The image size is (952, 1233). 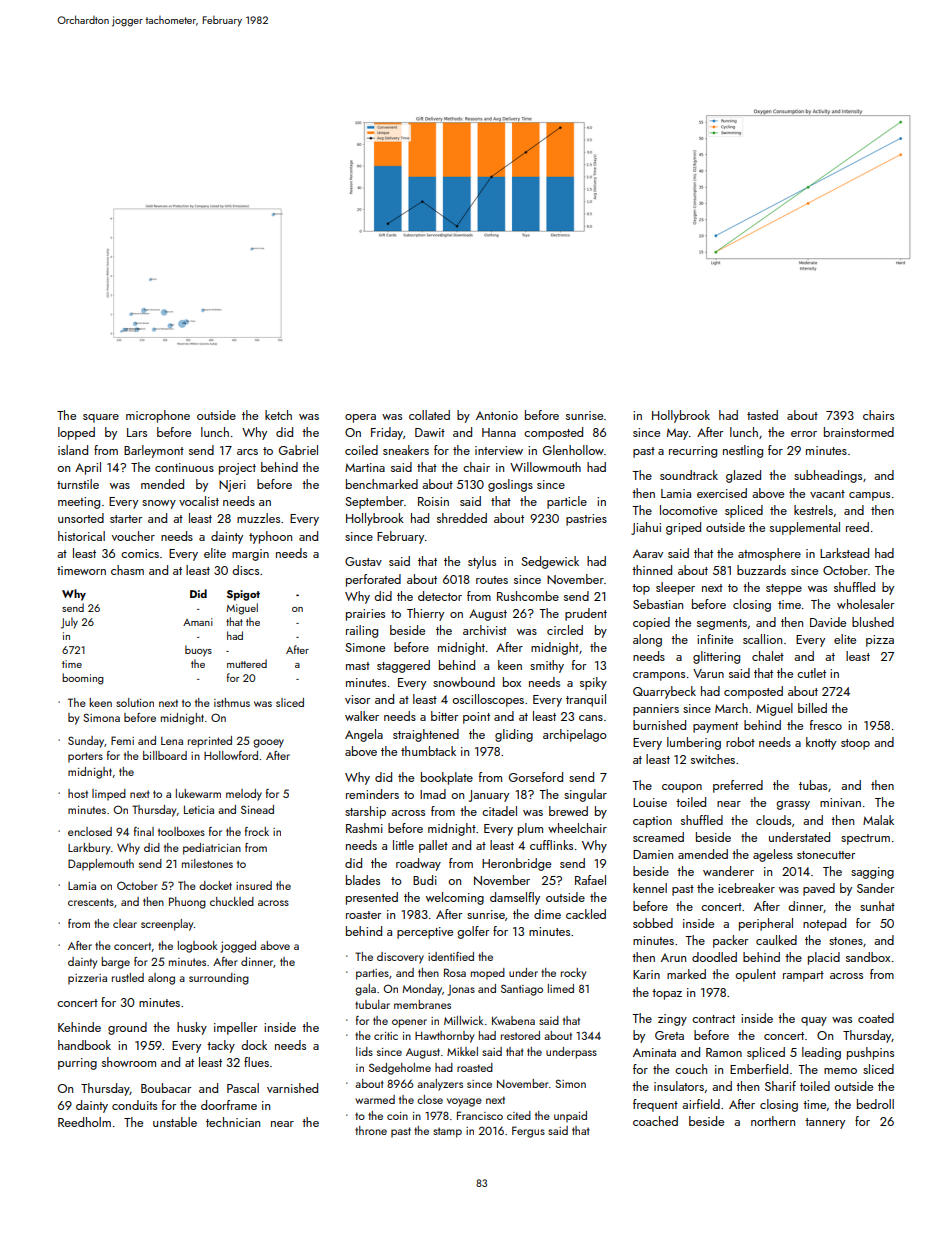 I want to click on Hollowford, so click(x=231, y=755).
